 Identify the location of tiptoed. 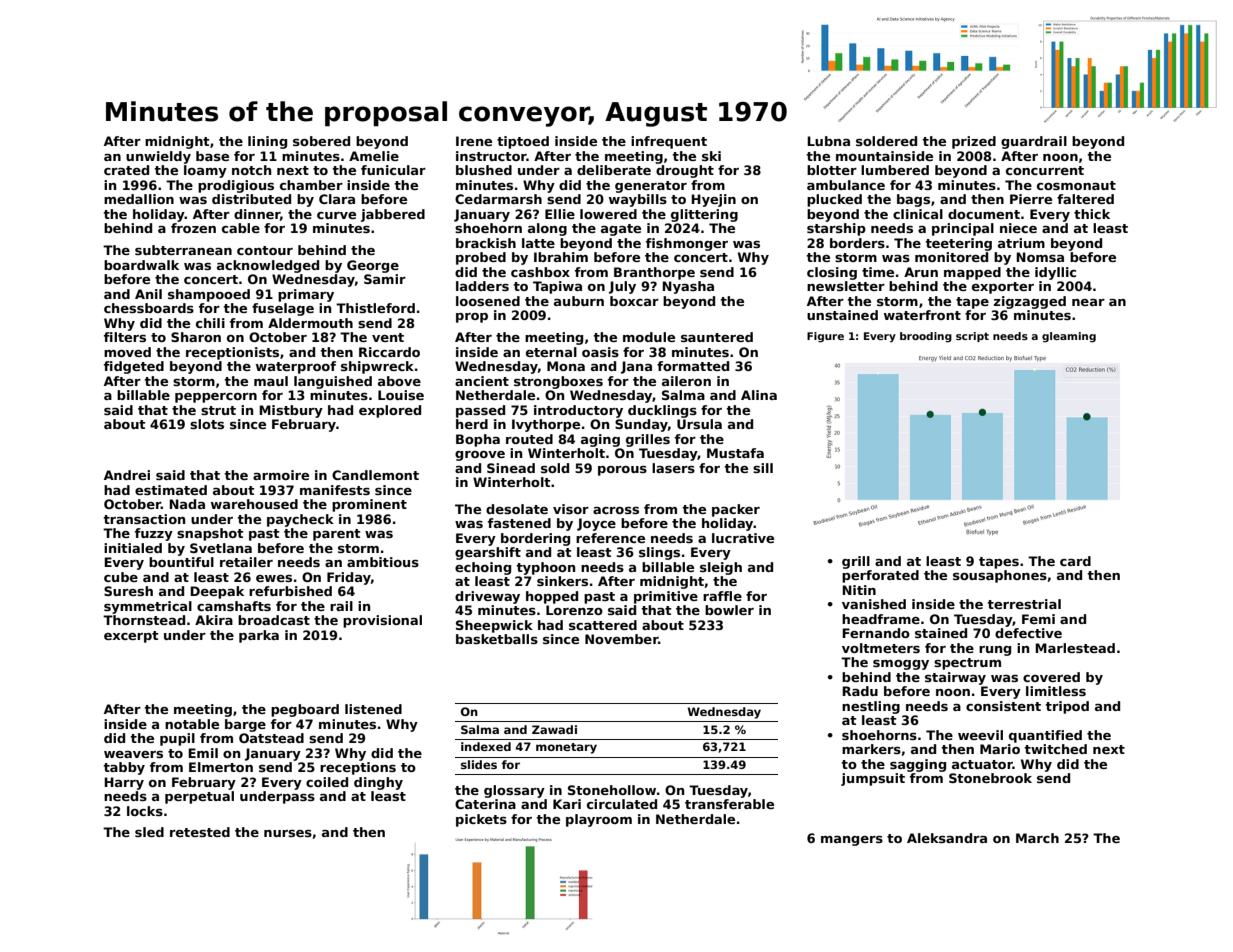
(523, 142).
